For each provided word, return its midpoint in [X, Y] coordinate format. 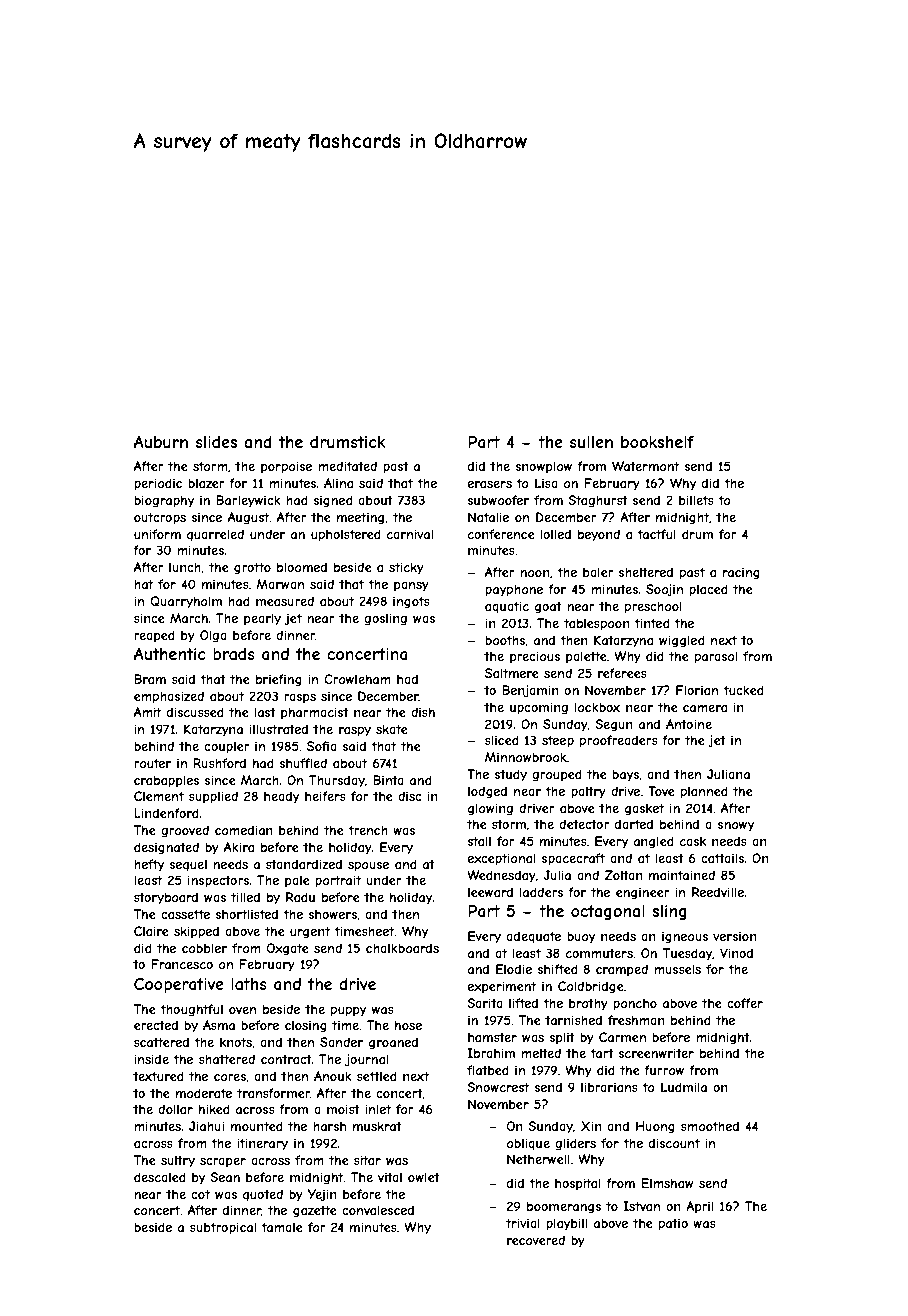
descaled [160, 1177]
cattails [722, 858]
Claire [151, 931]
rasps [300, 699]
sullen [591, 442]
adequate [533, 937]
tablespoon [597, 624]
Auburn [161, 442]
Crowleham [357, 679]
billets [696, 500]
